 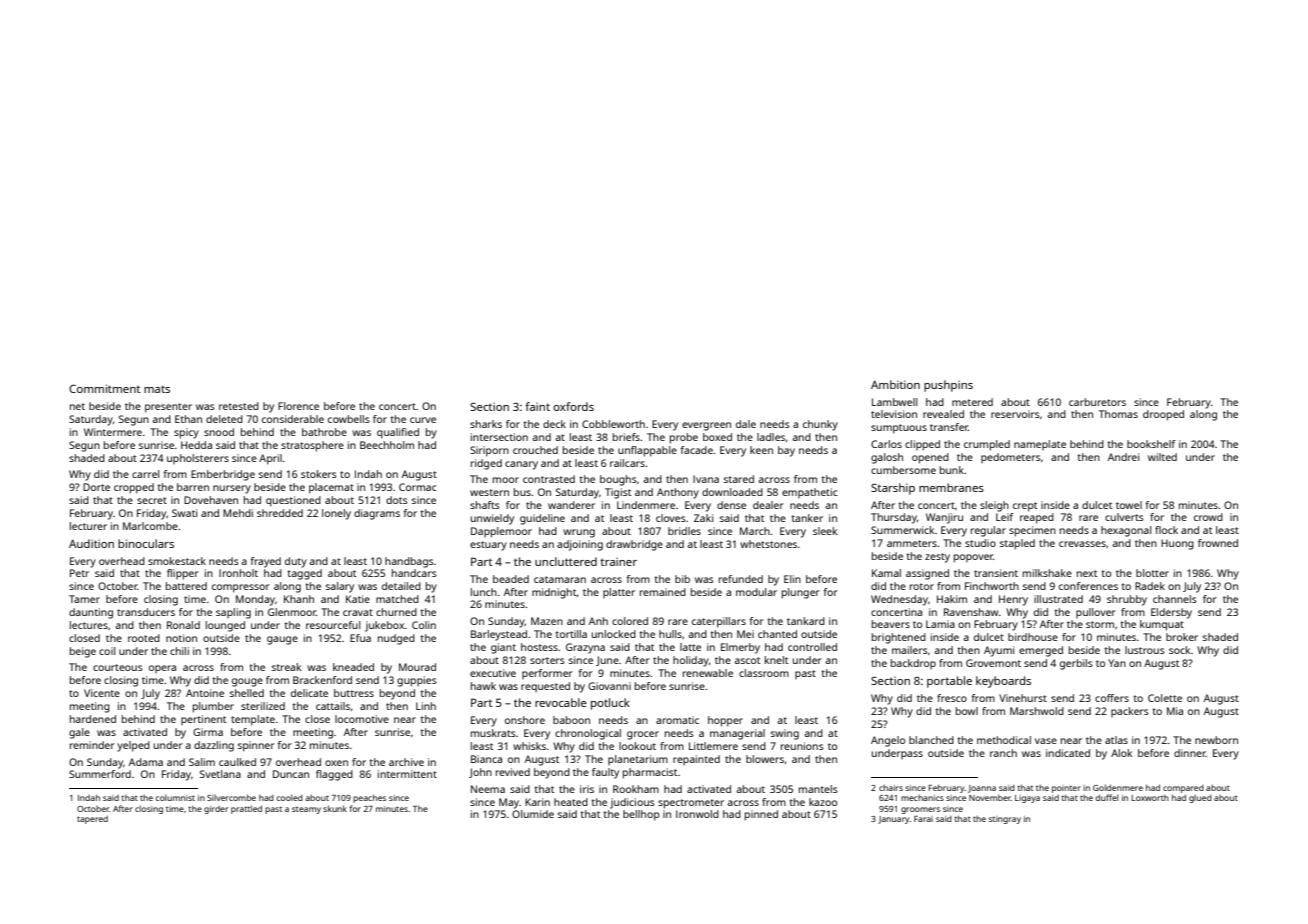 I want to click on placemat, so click(x=331, y=488).
